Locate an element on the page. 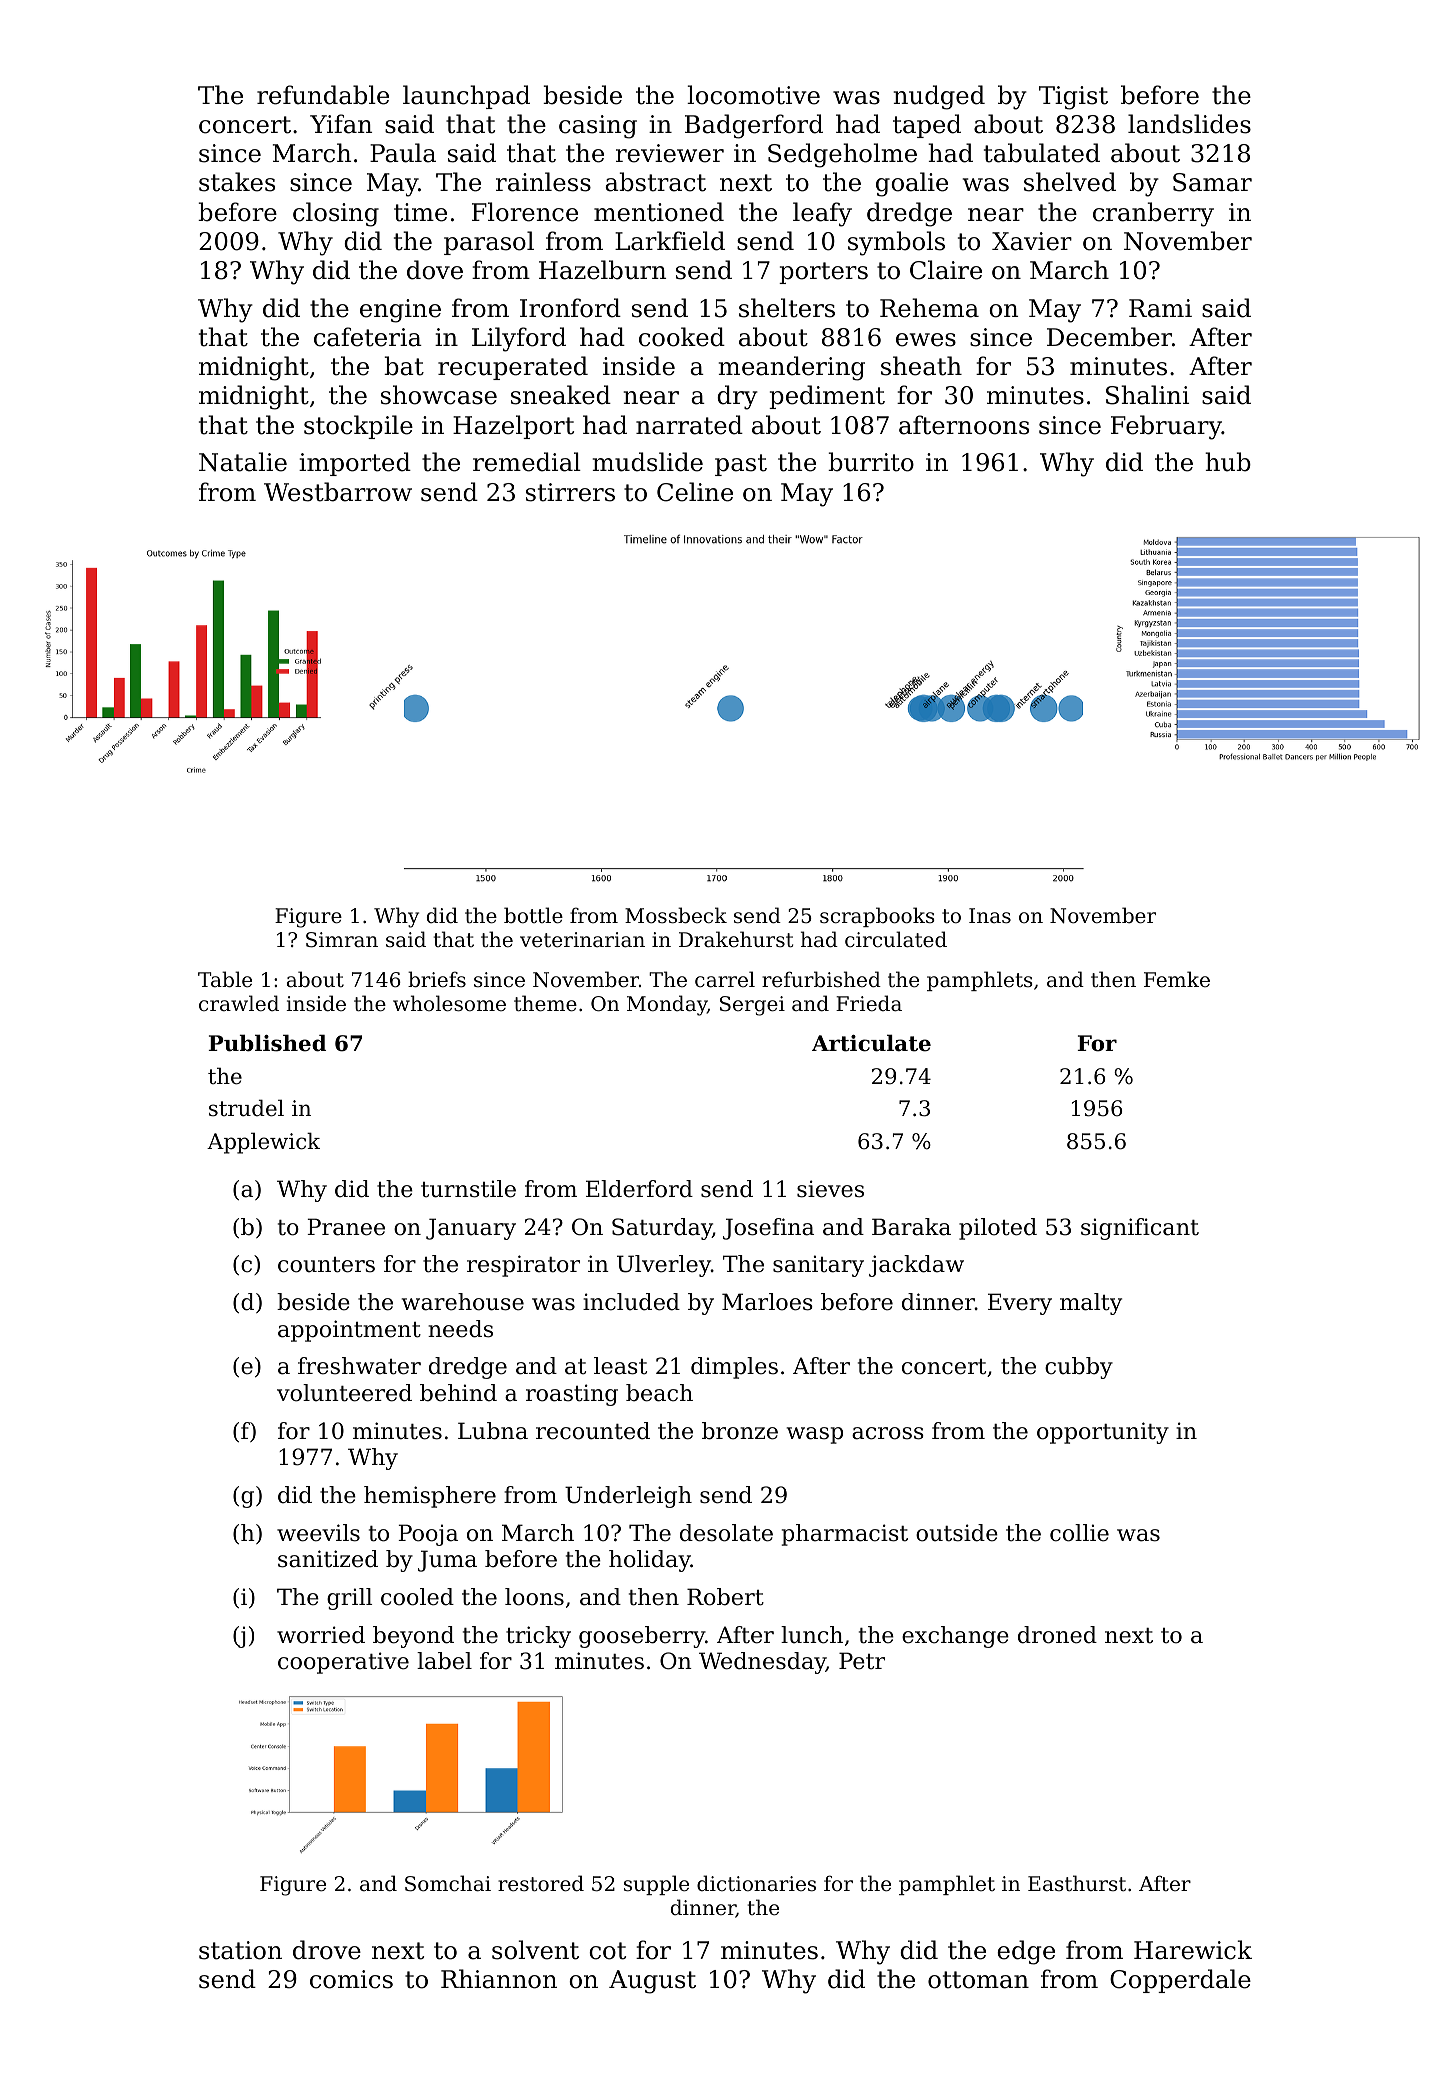  Mossbeck is located at coordinates (676, 915).
